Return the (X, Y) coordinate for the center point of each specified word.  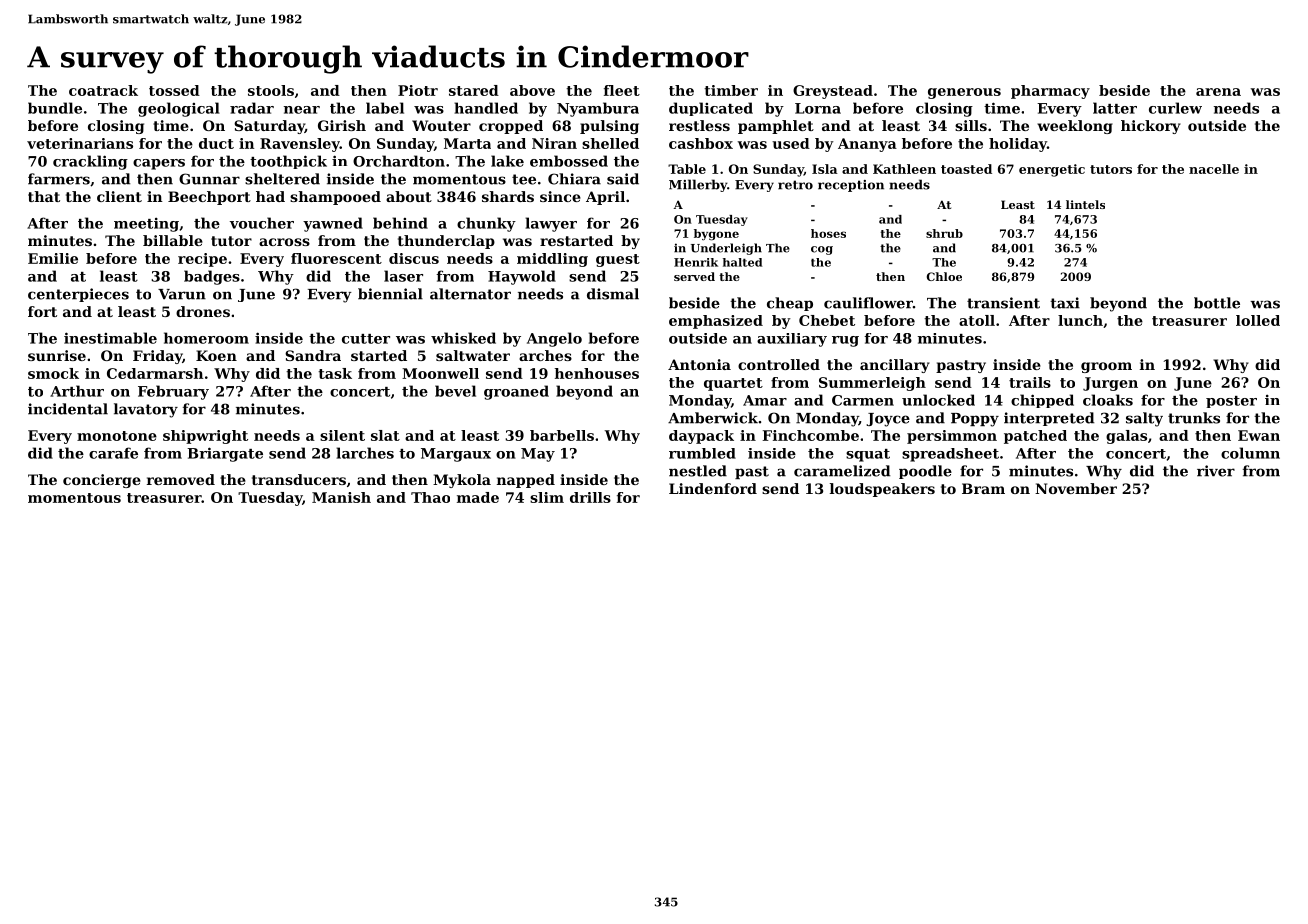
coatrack (103, 90)
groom (1106, 367)
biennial (390, 294)
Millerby (698, 185)
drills (590, 497)
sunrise (57, 355)
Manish (341, 497)
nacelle (1214, 169)
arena (1218, 92)
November (1076, 488)
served (694, 276)
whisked (463, 338)
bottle (1217, 303)
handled (486, 108)
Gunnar (209, 179)
